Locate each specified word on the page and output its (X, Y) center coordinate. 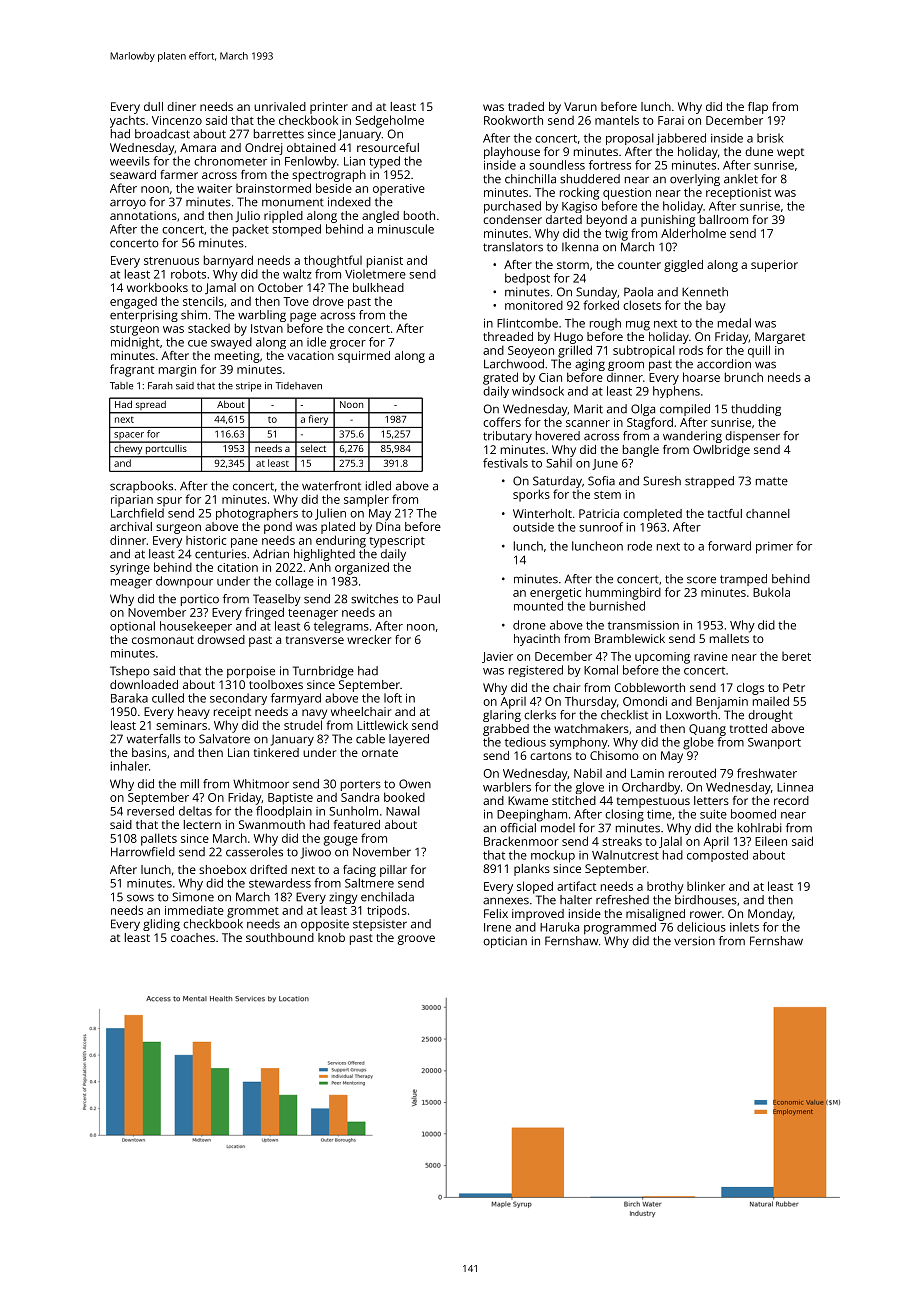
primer (774, 548)
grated (500, 378)
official (518, 828)
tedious (525, 742)
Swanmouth (272, 824)
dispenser (752, 437)
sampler (366, 500)
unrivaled (280, 106)
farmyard (296, 699)
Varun (580, 106)
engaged (133, 303)
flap (758, 108)
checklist (624, 715)
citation (237, 567)
